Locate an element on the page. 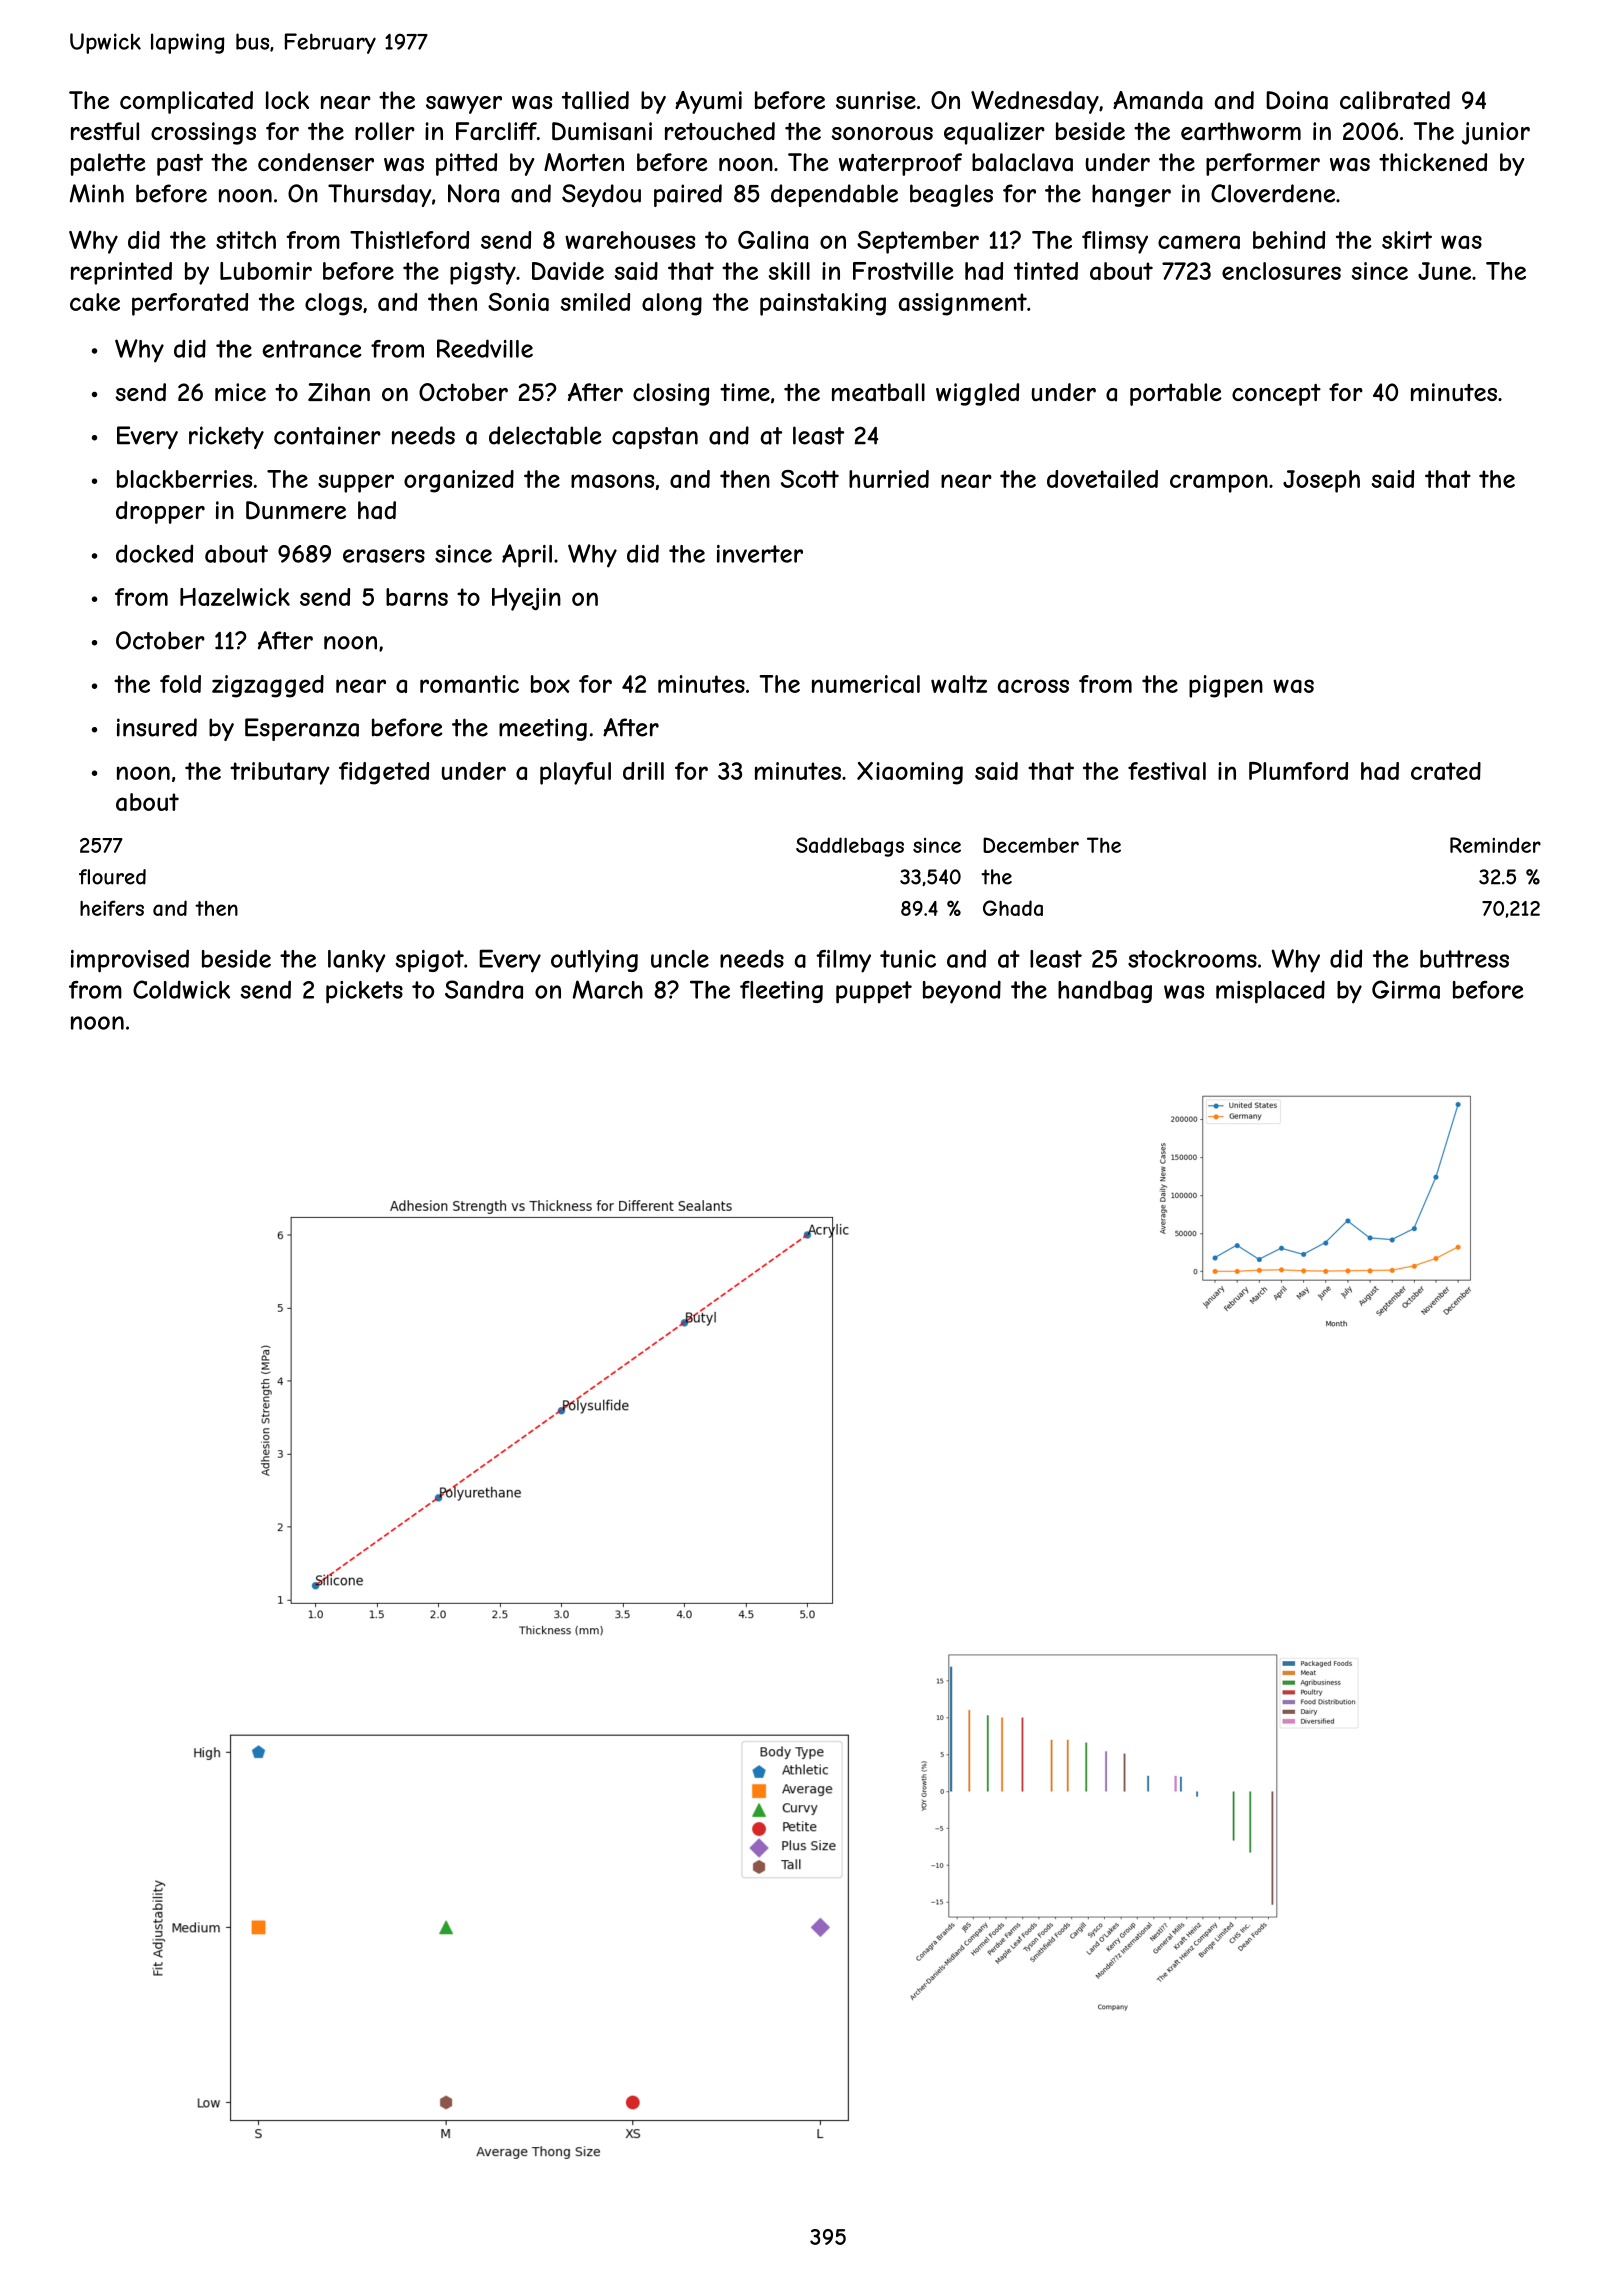 The width and height of the document is (1620, 2292). Doina is located at coordinates (1297, 100).
